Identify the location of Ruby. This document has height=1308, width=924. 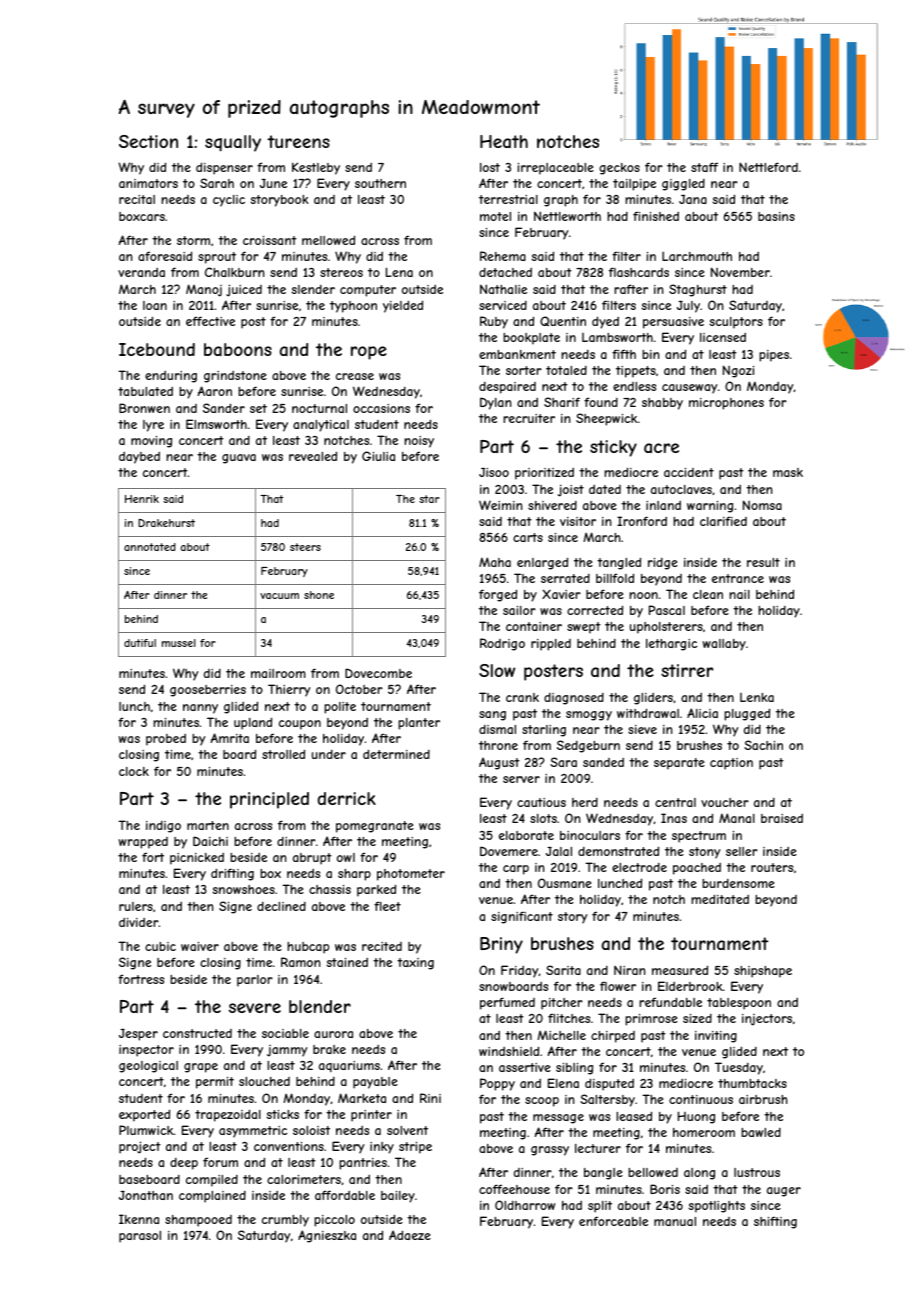
(494, 322).
